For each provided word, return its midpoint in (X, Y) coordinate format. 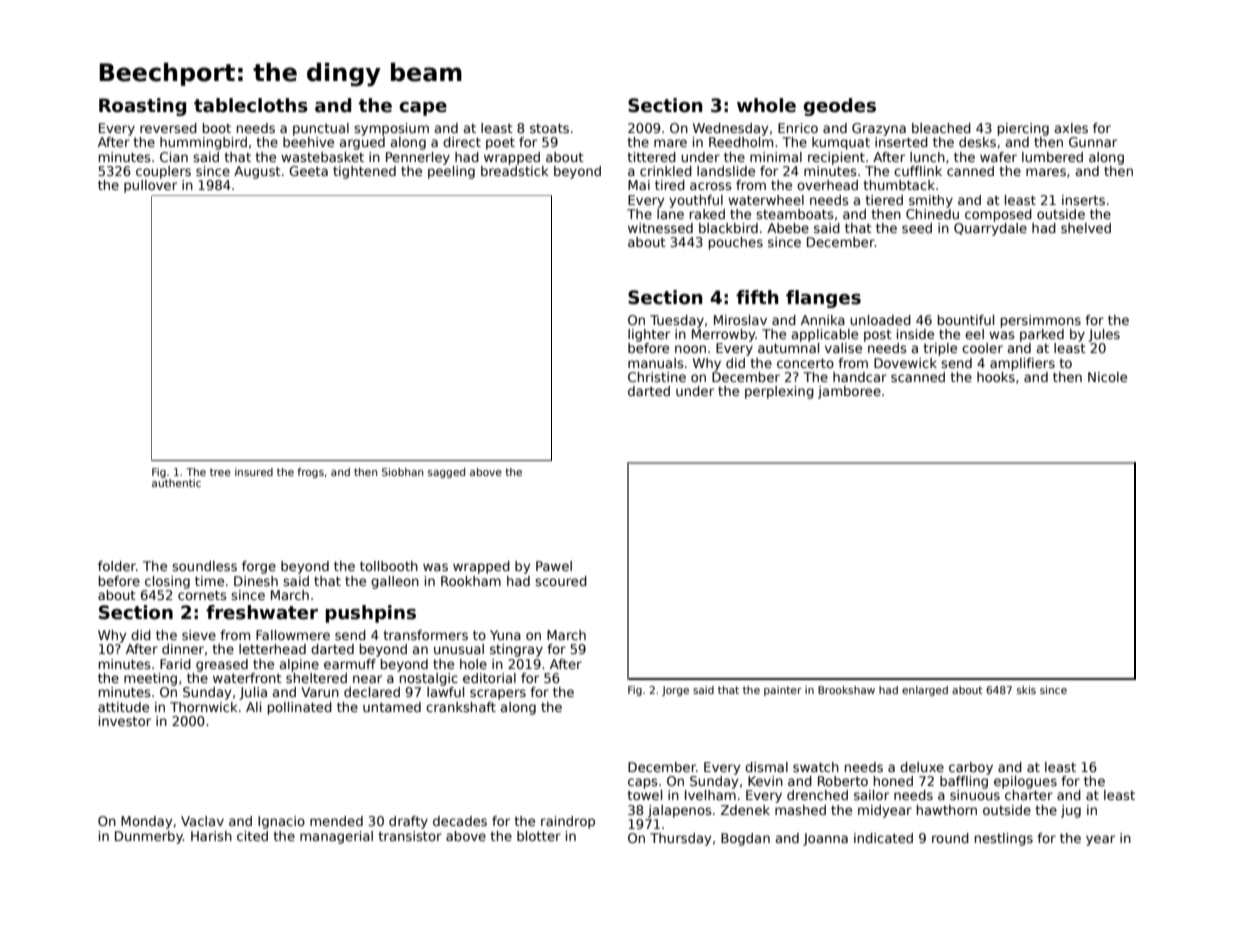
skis (1026, 690)
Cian (174, 157)
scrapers (498, 694)
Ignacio (281, 822)
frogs (310, 473)
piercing (1023, 129)
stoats (549, 128)
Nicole (1107, 377)
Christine (657, 377)
